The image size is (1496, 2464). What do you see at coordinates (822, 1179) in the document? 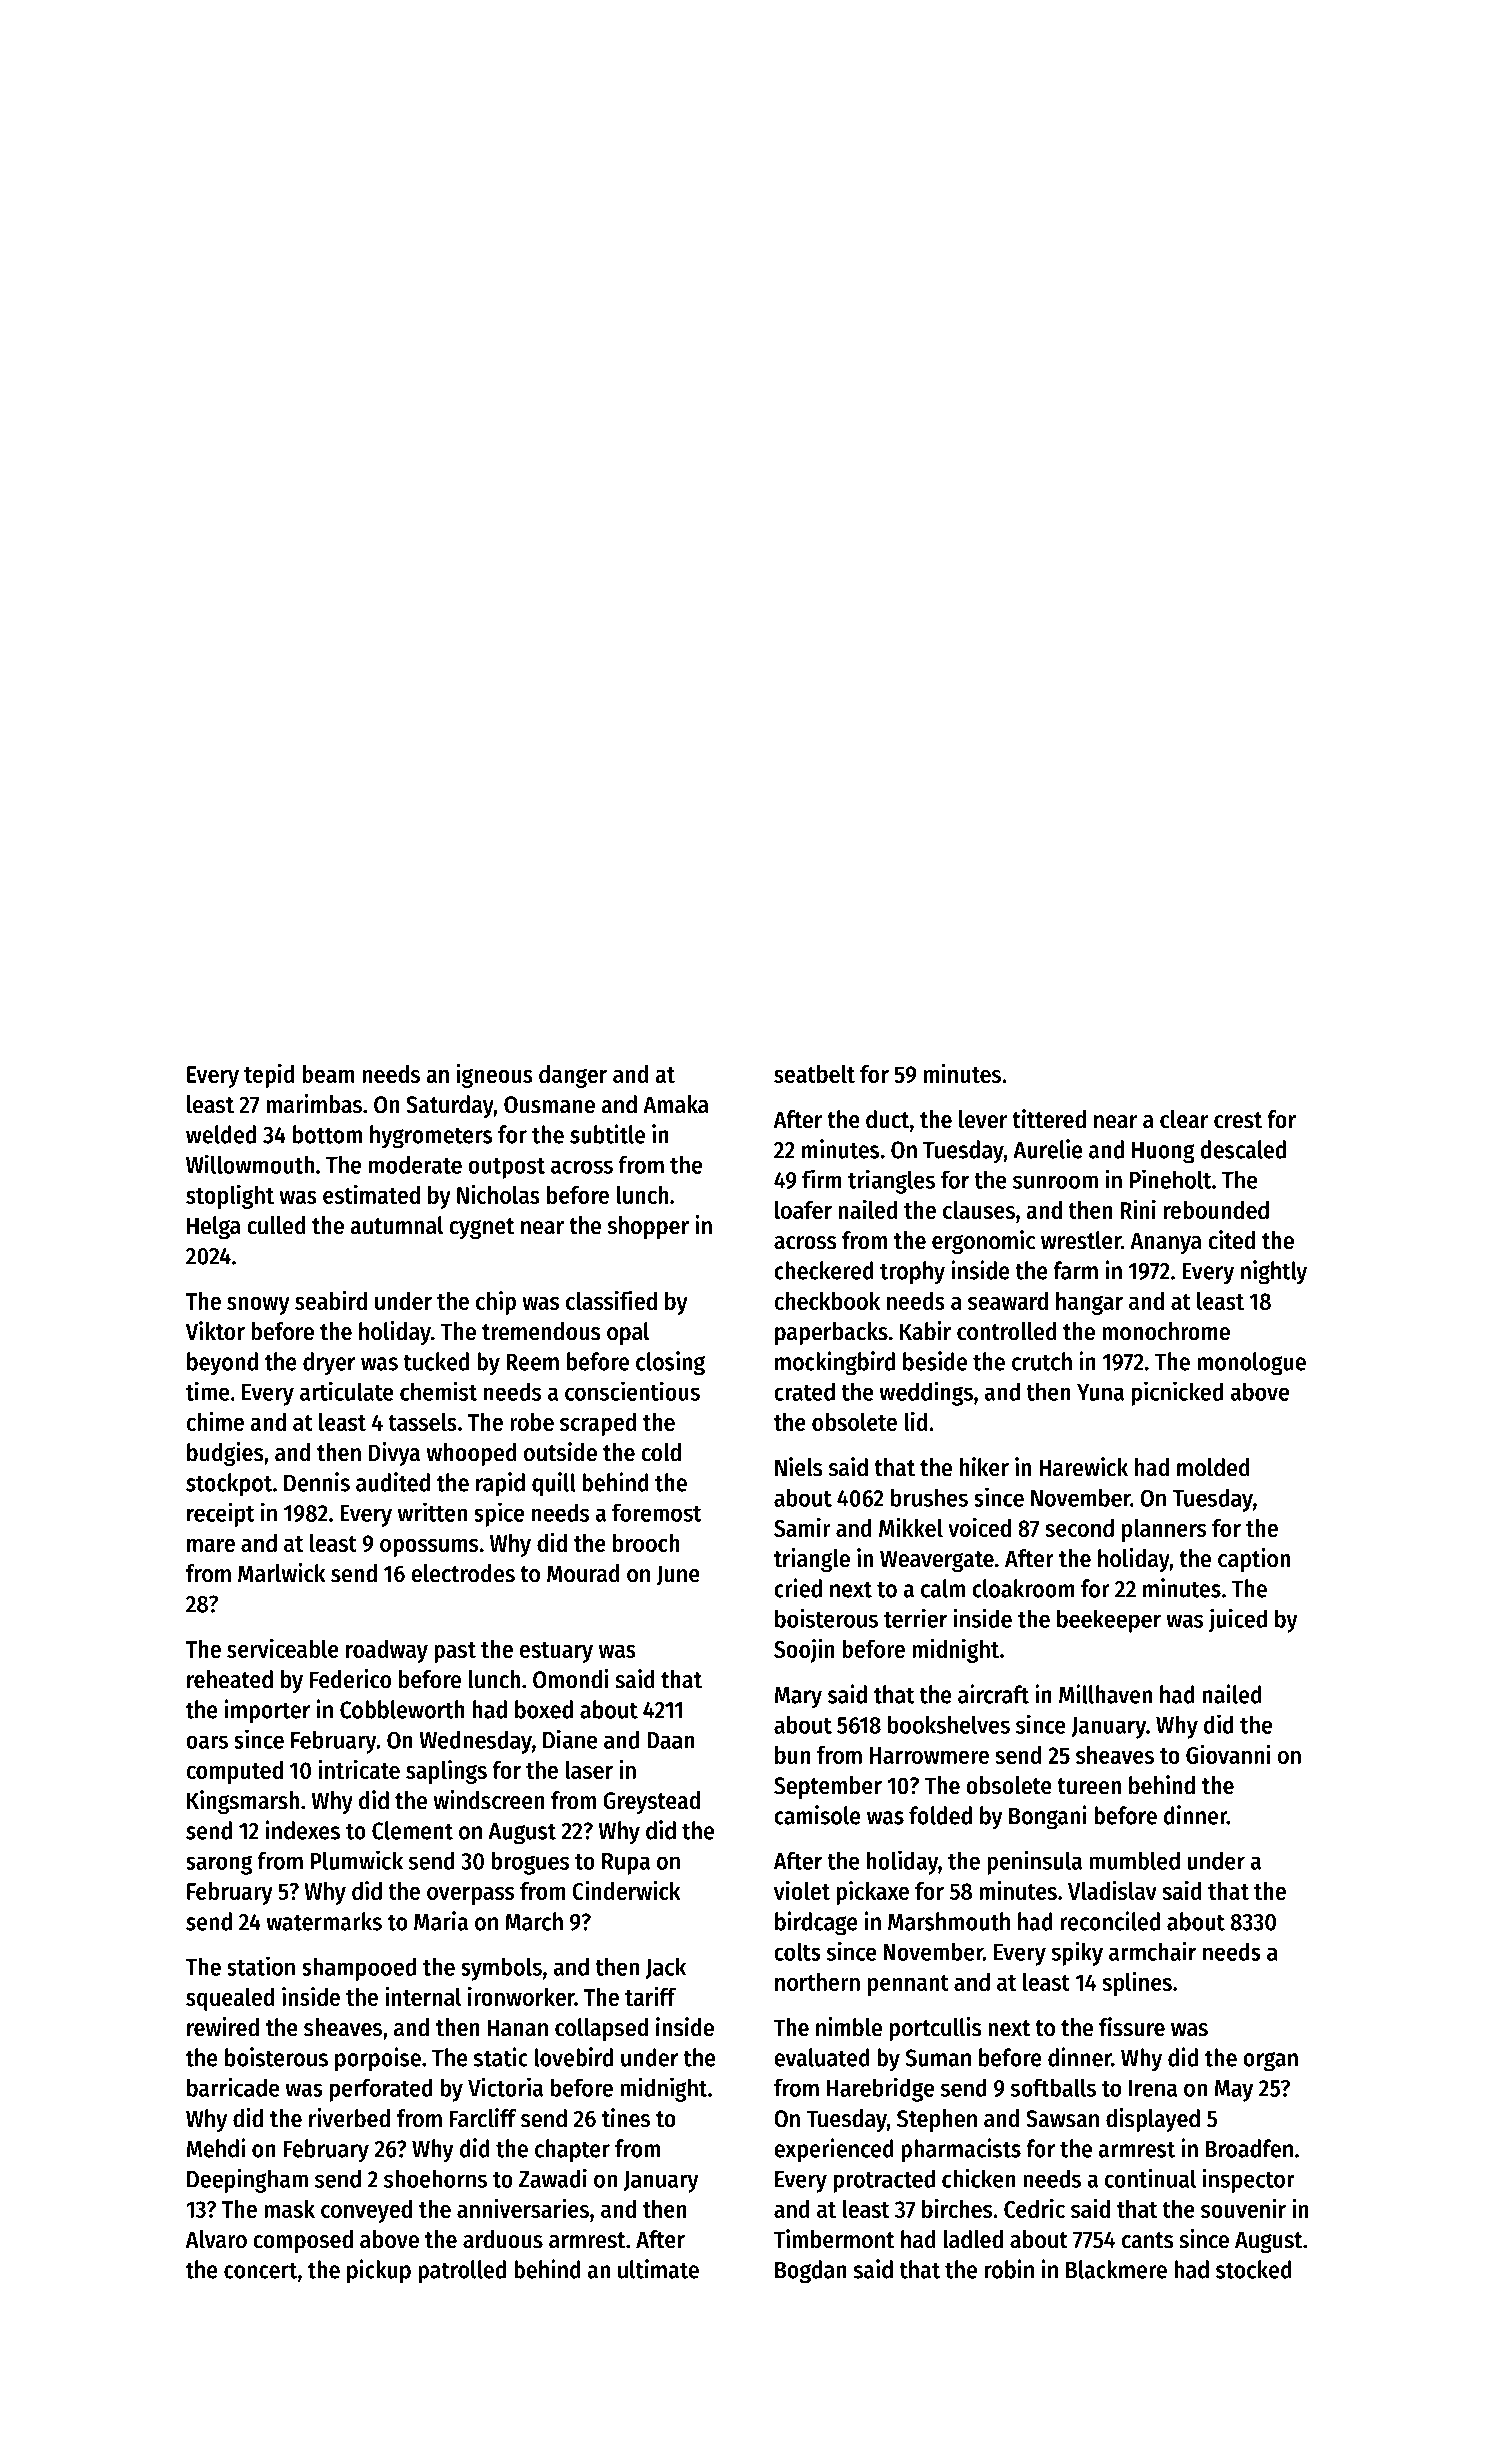
I see `firm` at bounding box center [822, 1179].
